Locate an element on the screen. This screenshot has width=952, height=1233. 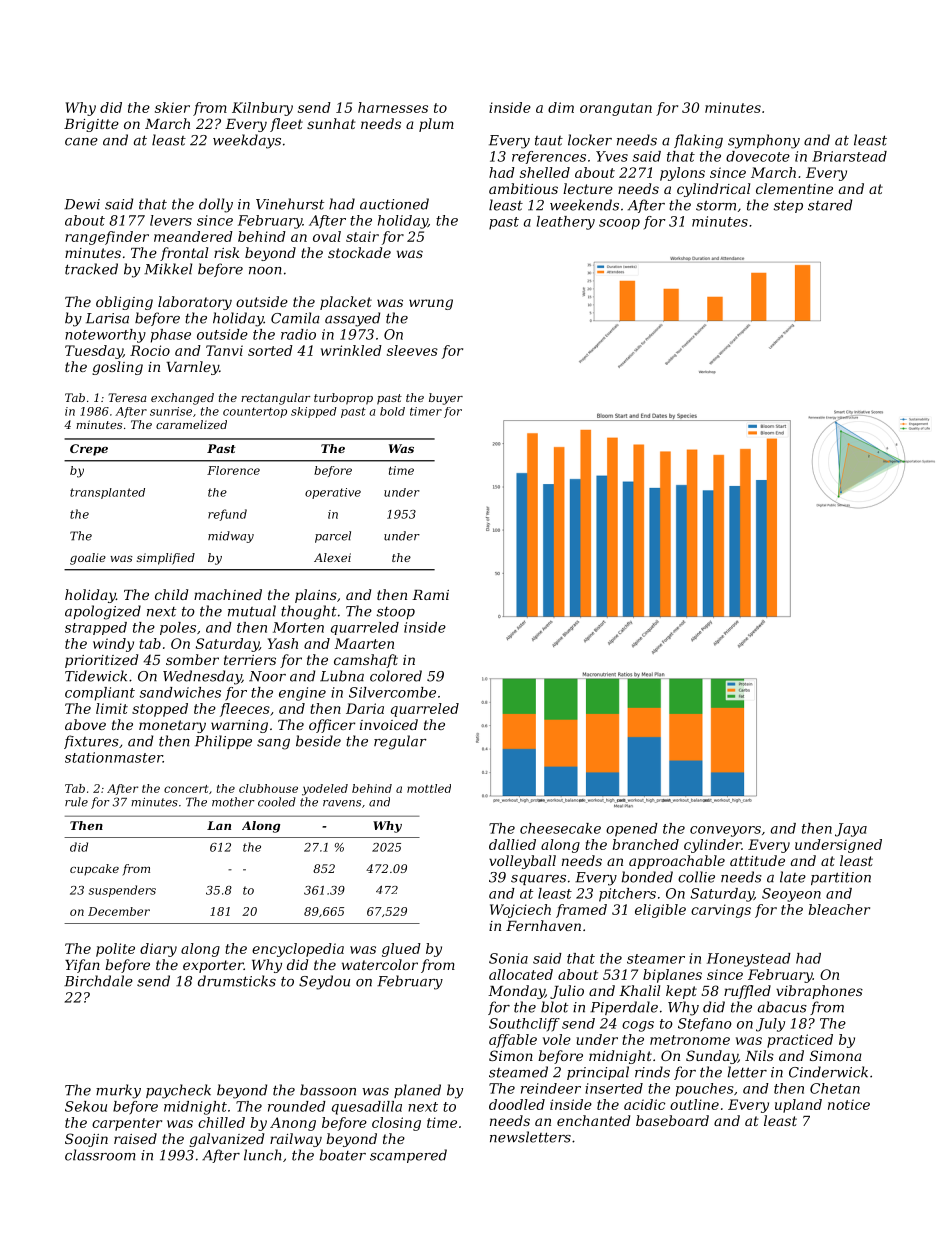
harnesses is located at coordinates (393, 107).
